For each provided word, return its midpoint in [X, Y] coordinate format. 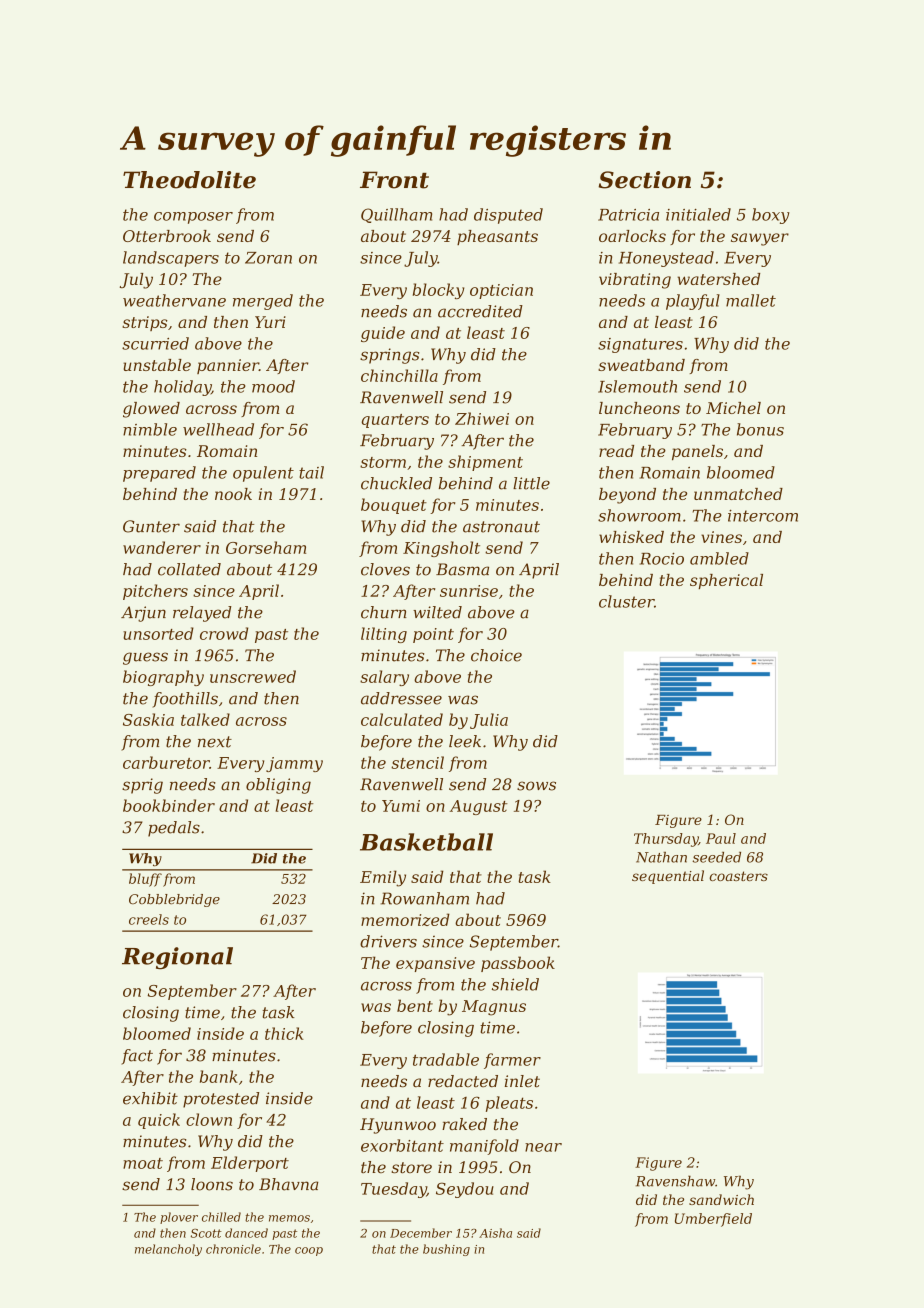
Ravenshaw [675, 1181]
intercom [763, 516]
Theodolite [189, 180]
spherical [726, 581]
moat [143, 1163]
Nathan [661, 857]
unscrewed [253, 676]
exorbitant [402, 1145]
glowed [151, 410]
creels [149, 919]
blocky [438, 291]
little [531, 483]
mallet [751, 300]
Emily [383, 878]
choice [496, 655]
